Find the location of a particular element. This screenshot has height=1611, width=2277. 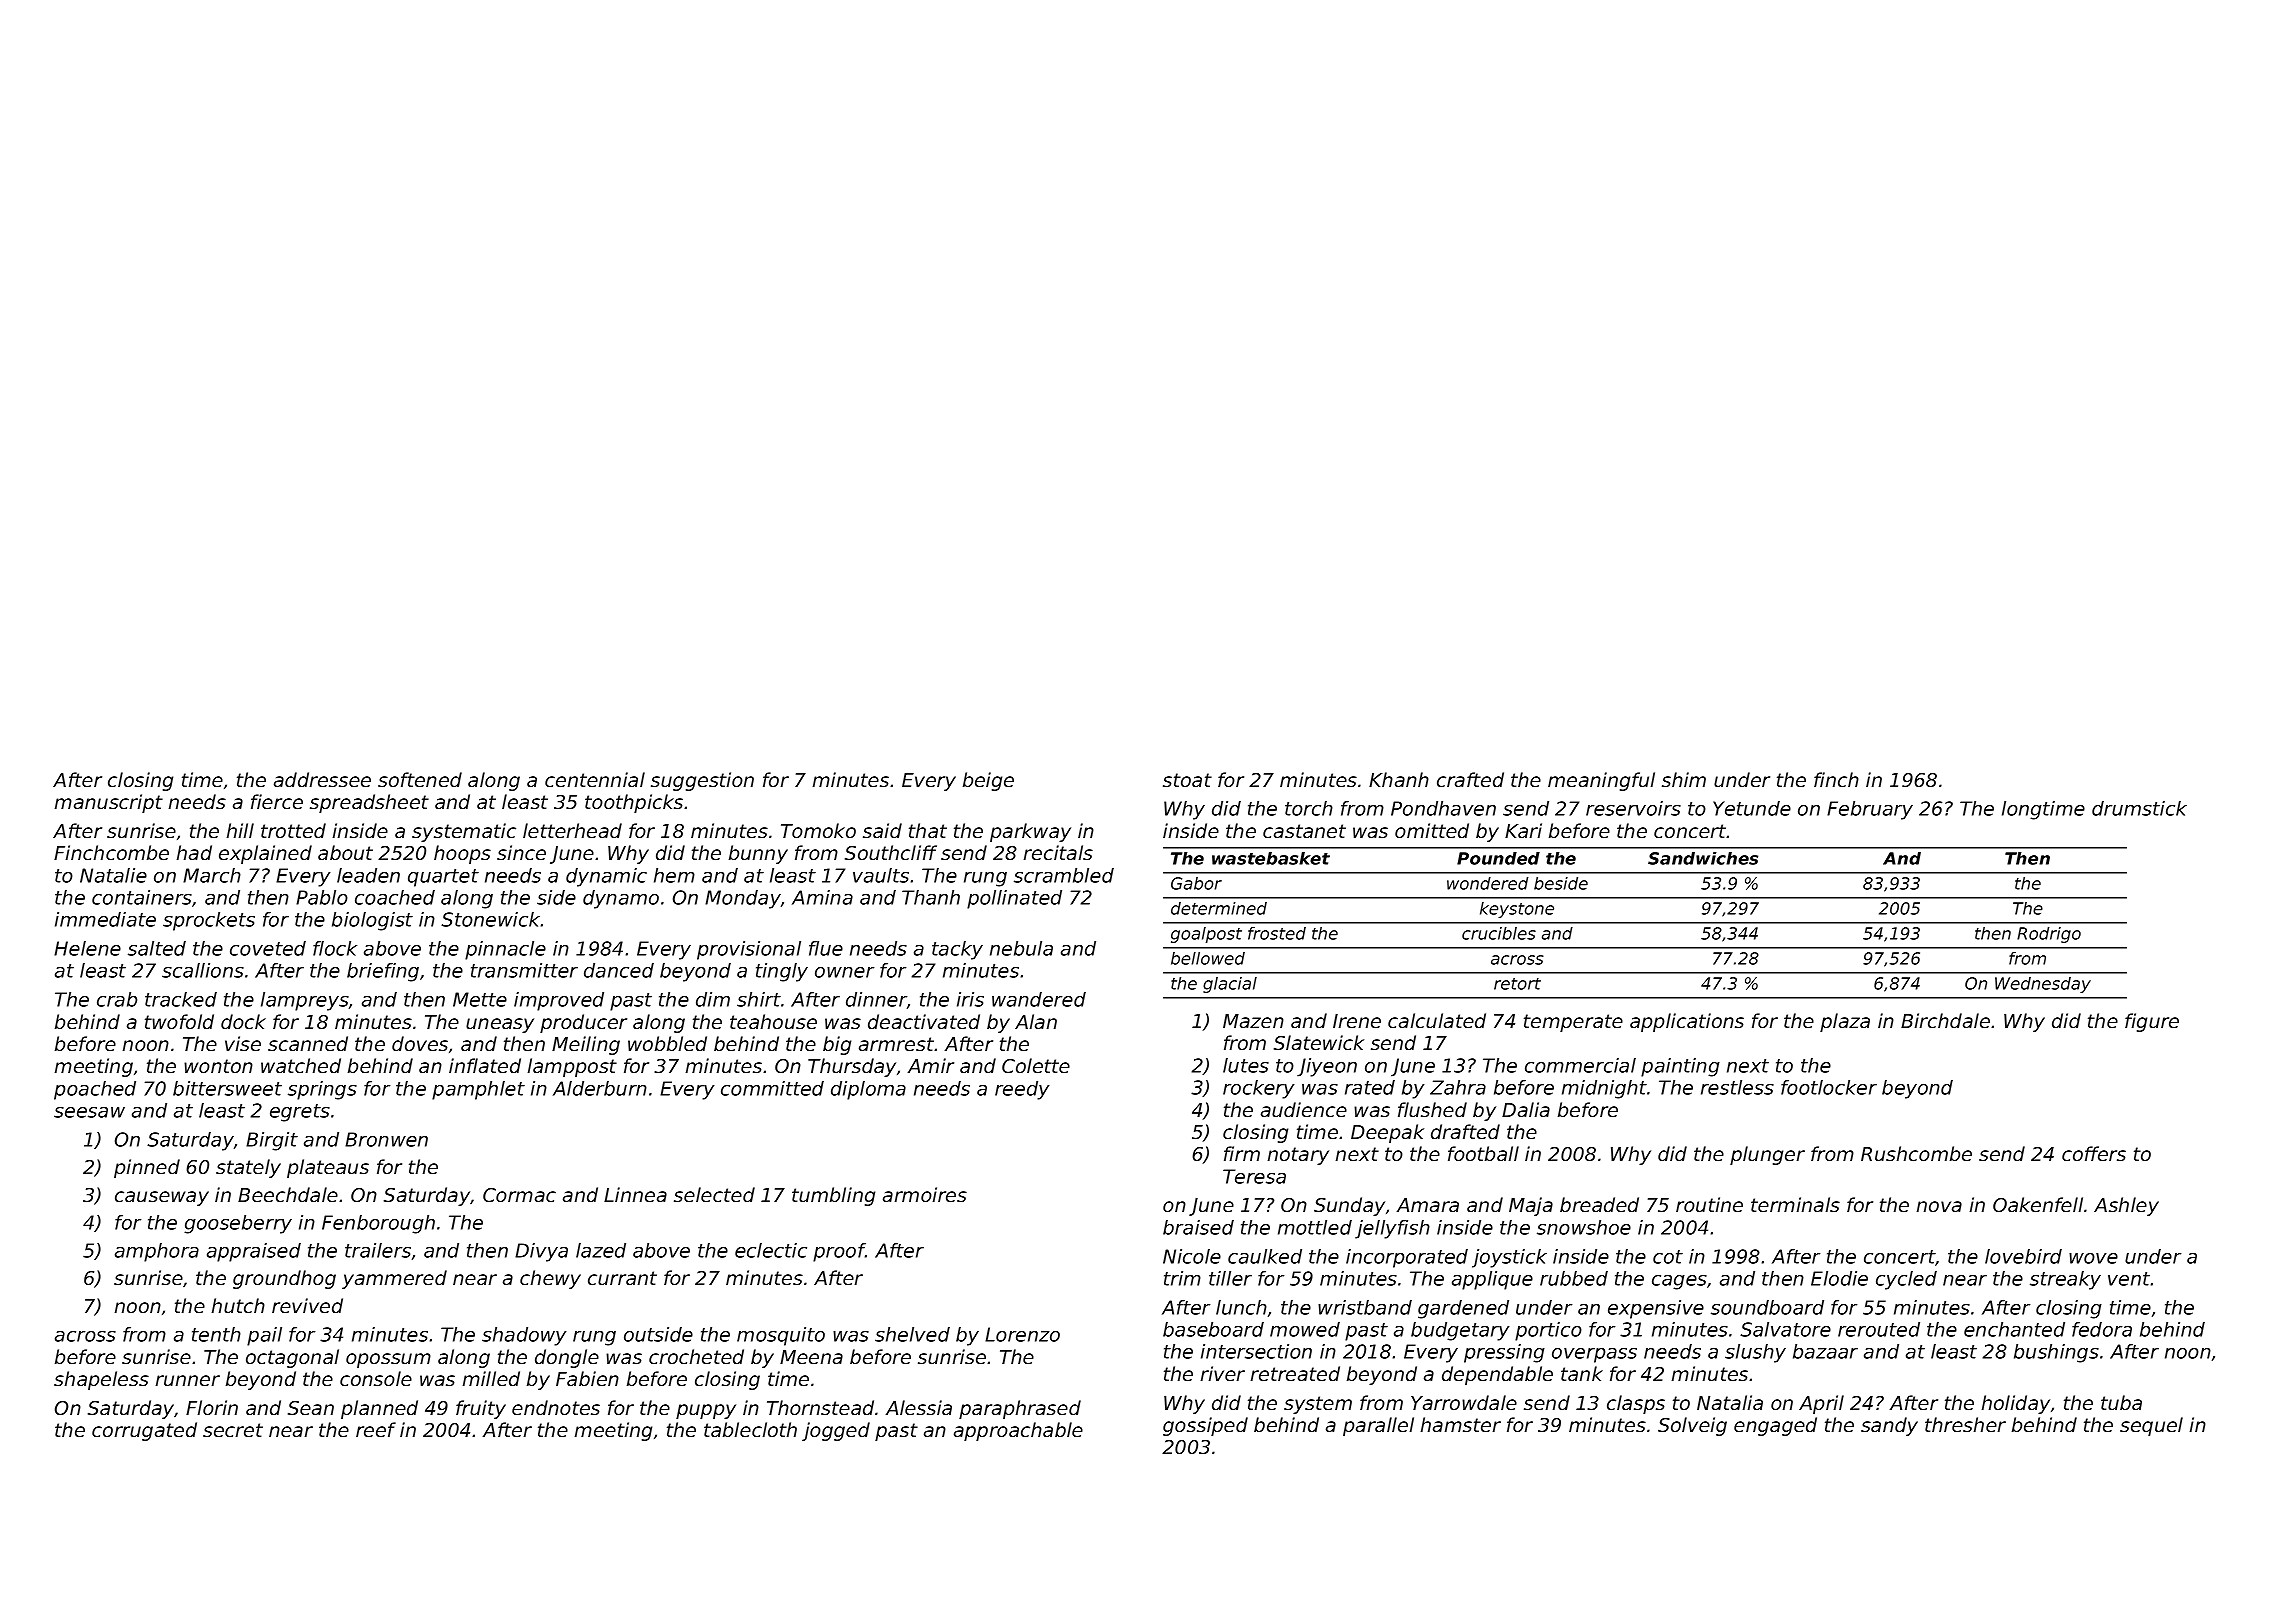

approachable is located at coordinates (1018, 1431).
